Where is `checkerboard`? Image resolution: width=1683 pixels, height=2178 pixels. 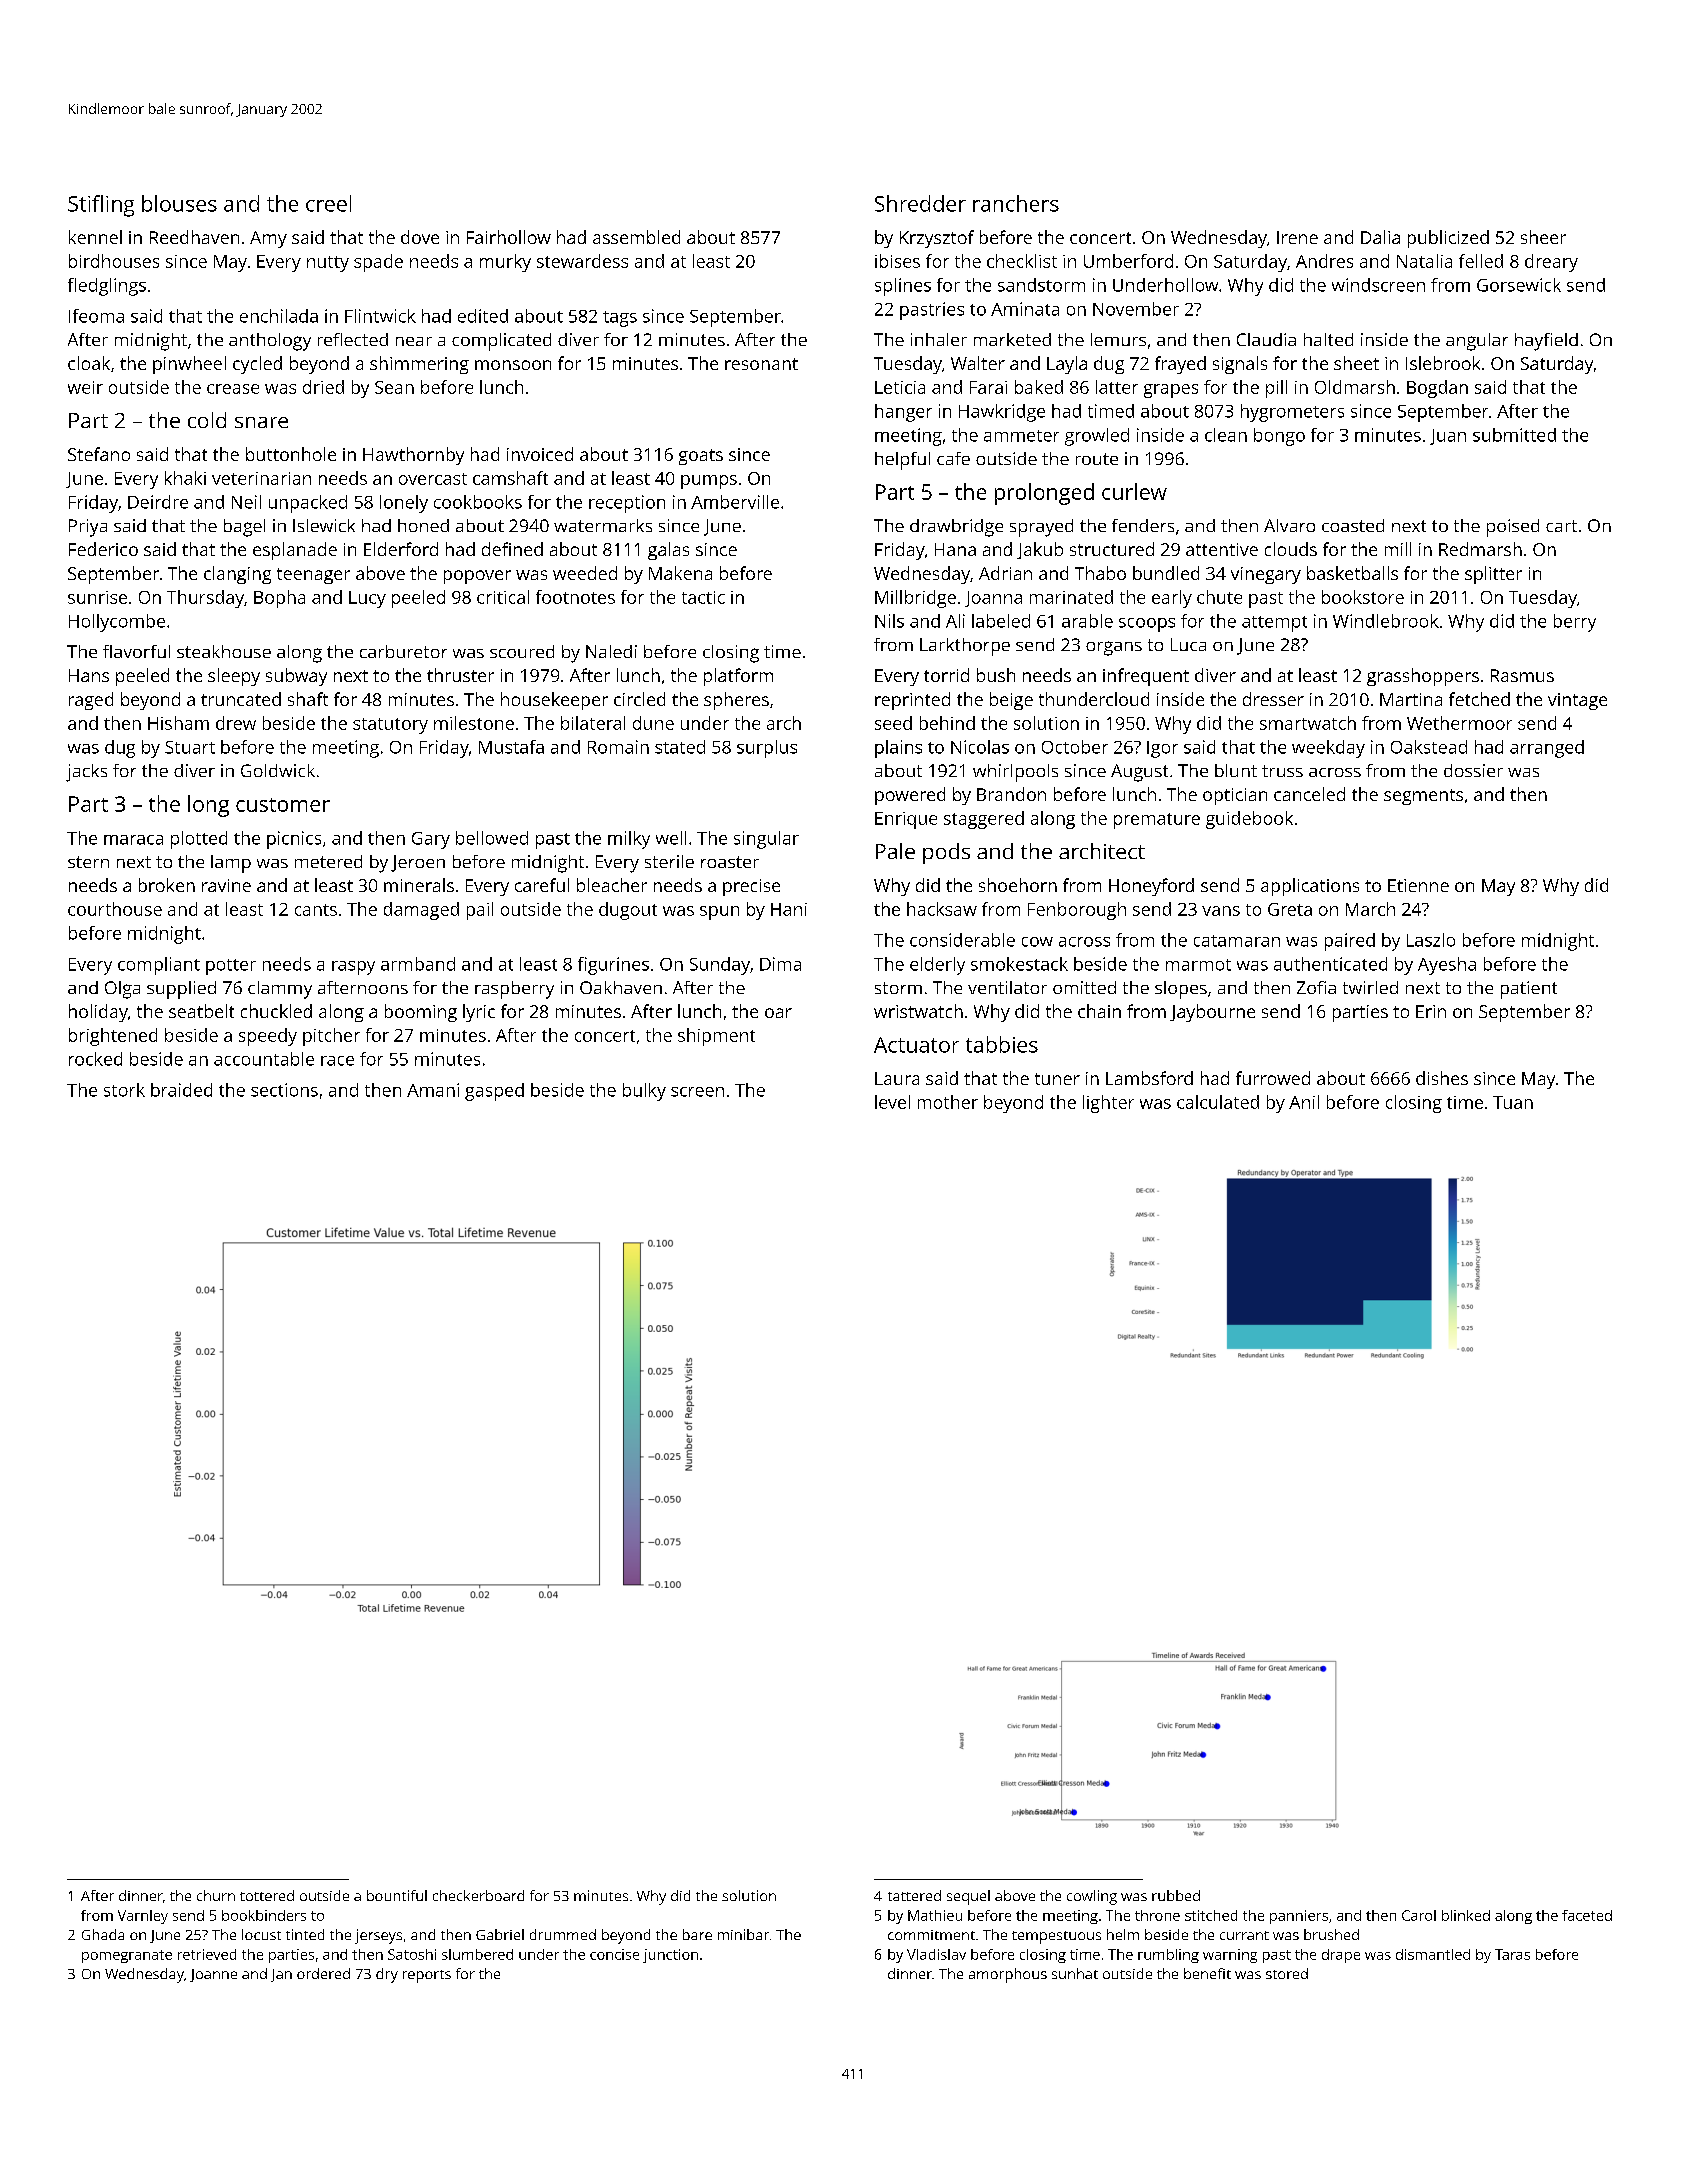
checkerboard is located at coordinates (478, 1895).
